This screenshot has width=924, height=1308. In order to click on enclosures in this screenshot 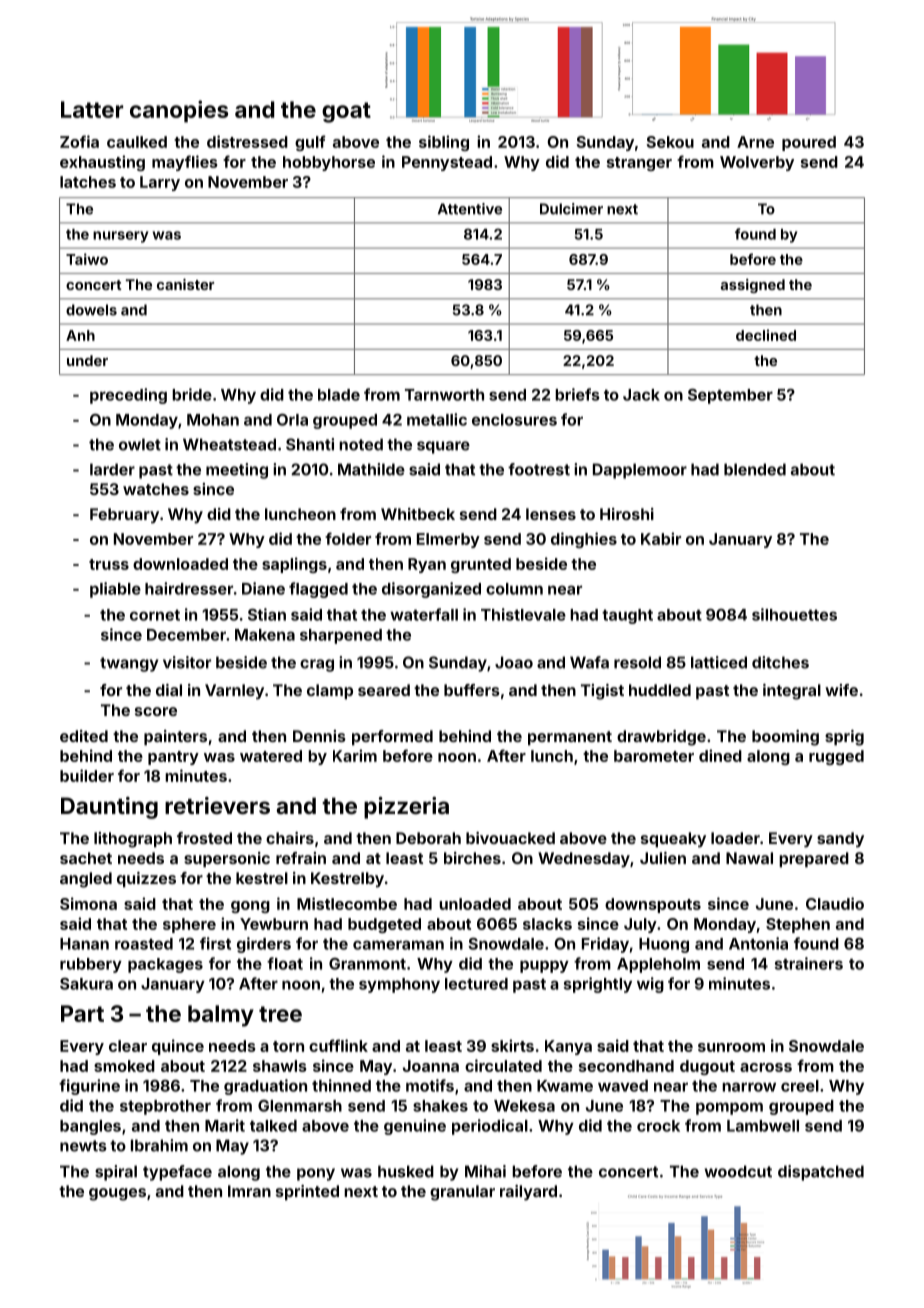, I will do `click(514, 420)`.
